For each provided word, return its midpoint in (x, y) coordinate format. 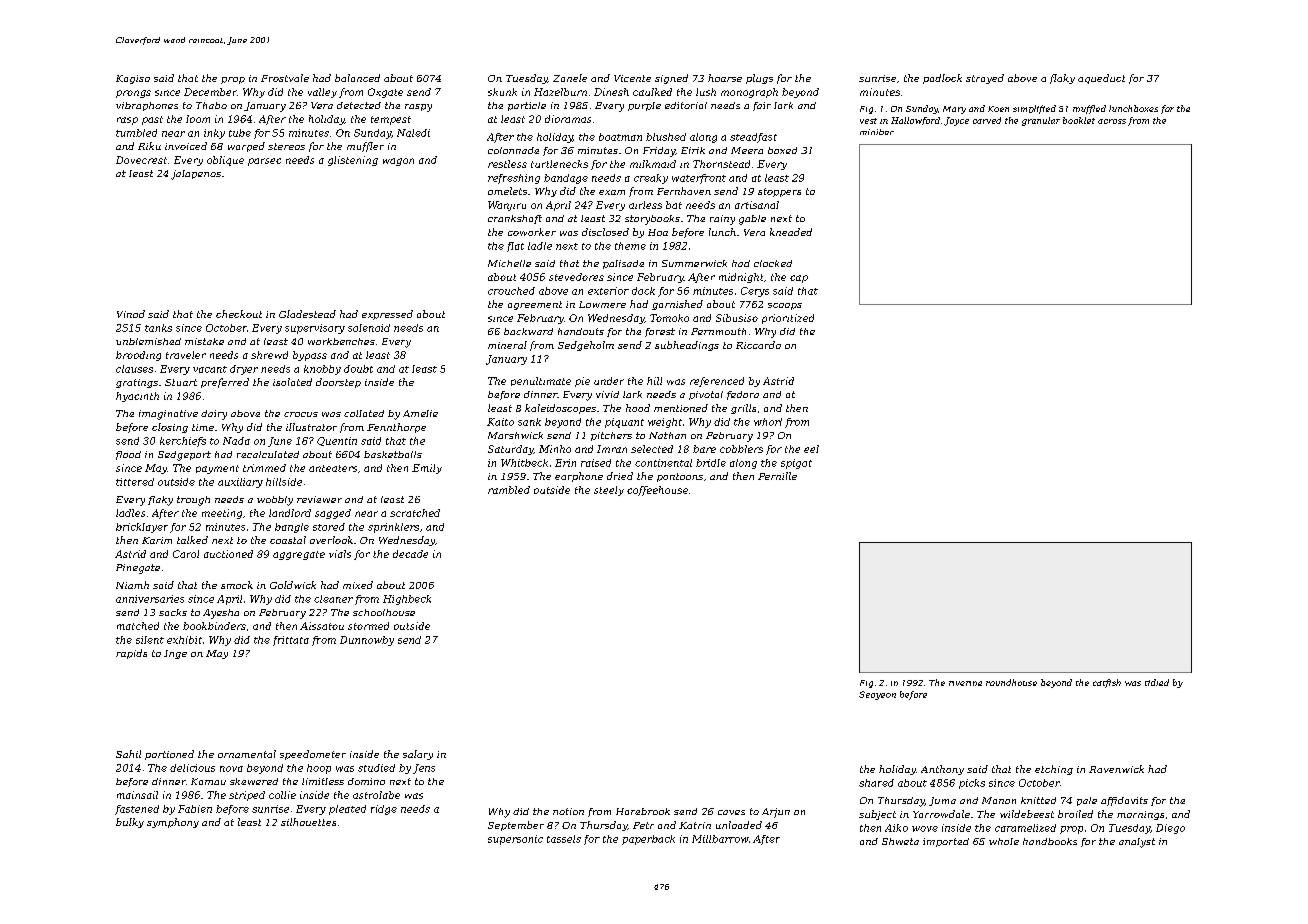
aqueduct (1101, 79)
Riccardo (758, 345)
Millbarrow (720, 839)
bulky (130, 823)
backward (528, 331)
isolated (292, 382)
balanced (357, 78)
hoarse (725, 78)
